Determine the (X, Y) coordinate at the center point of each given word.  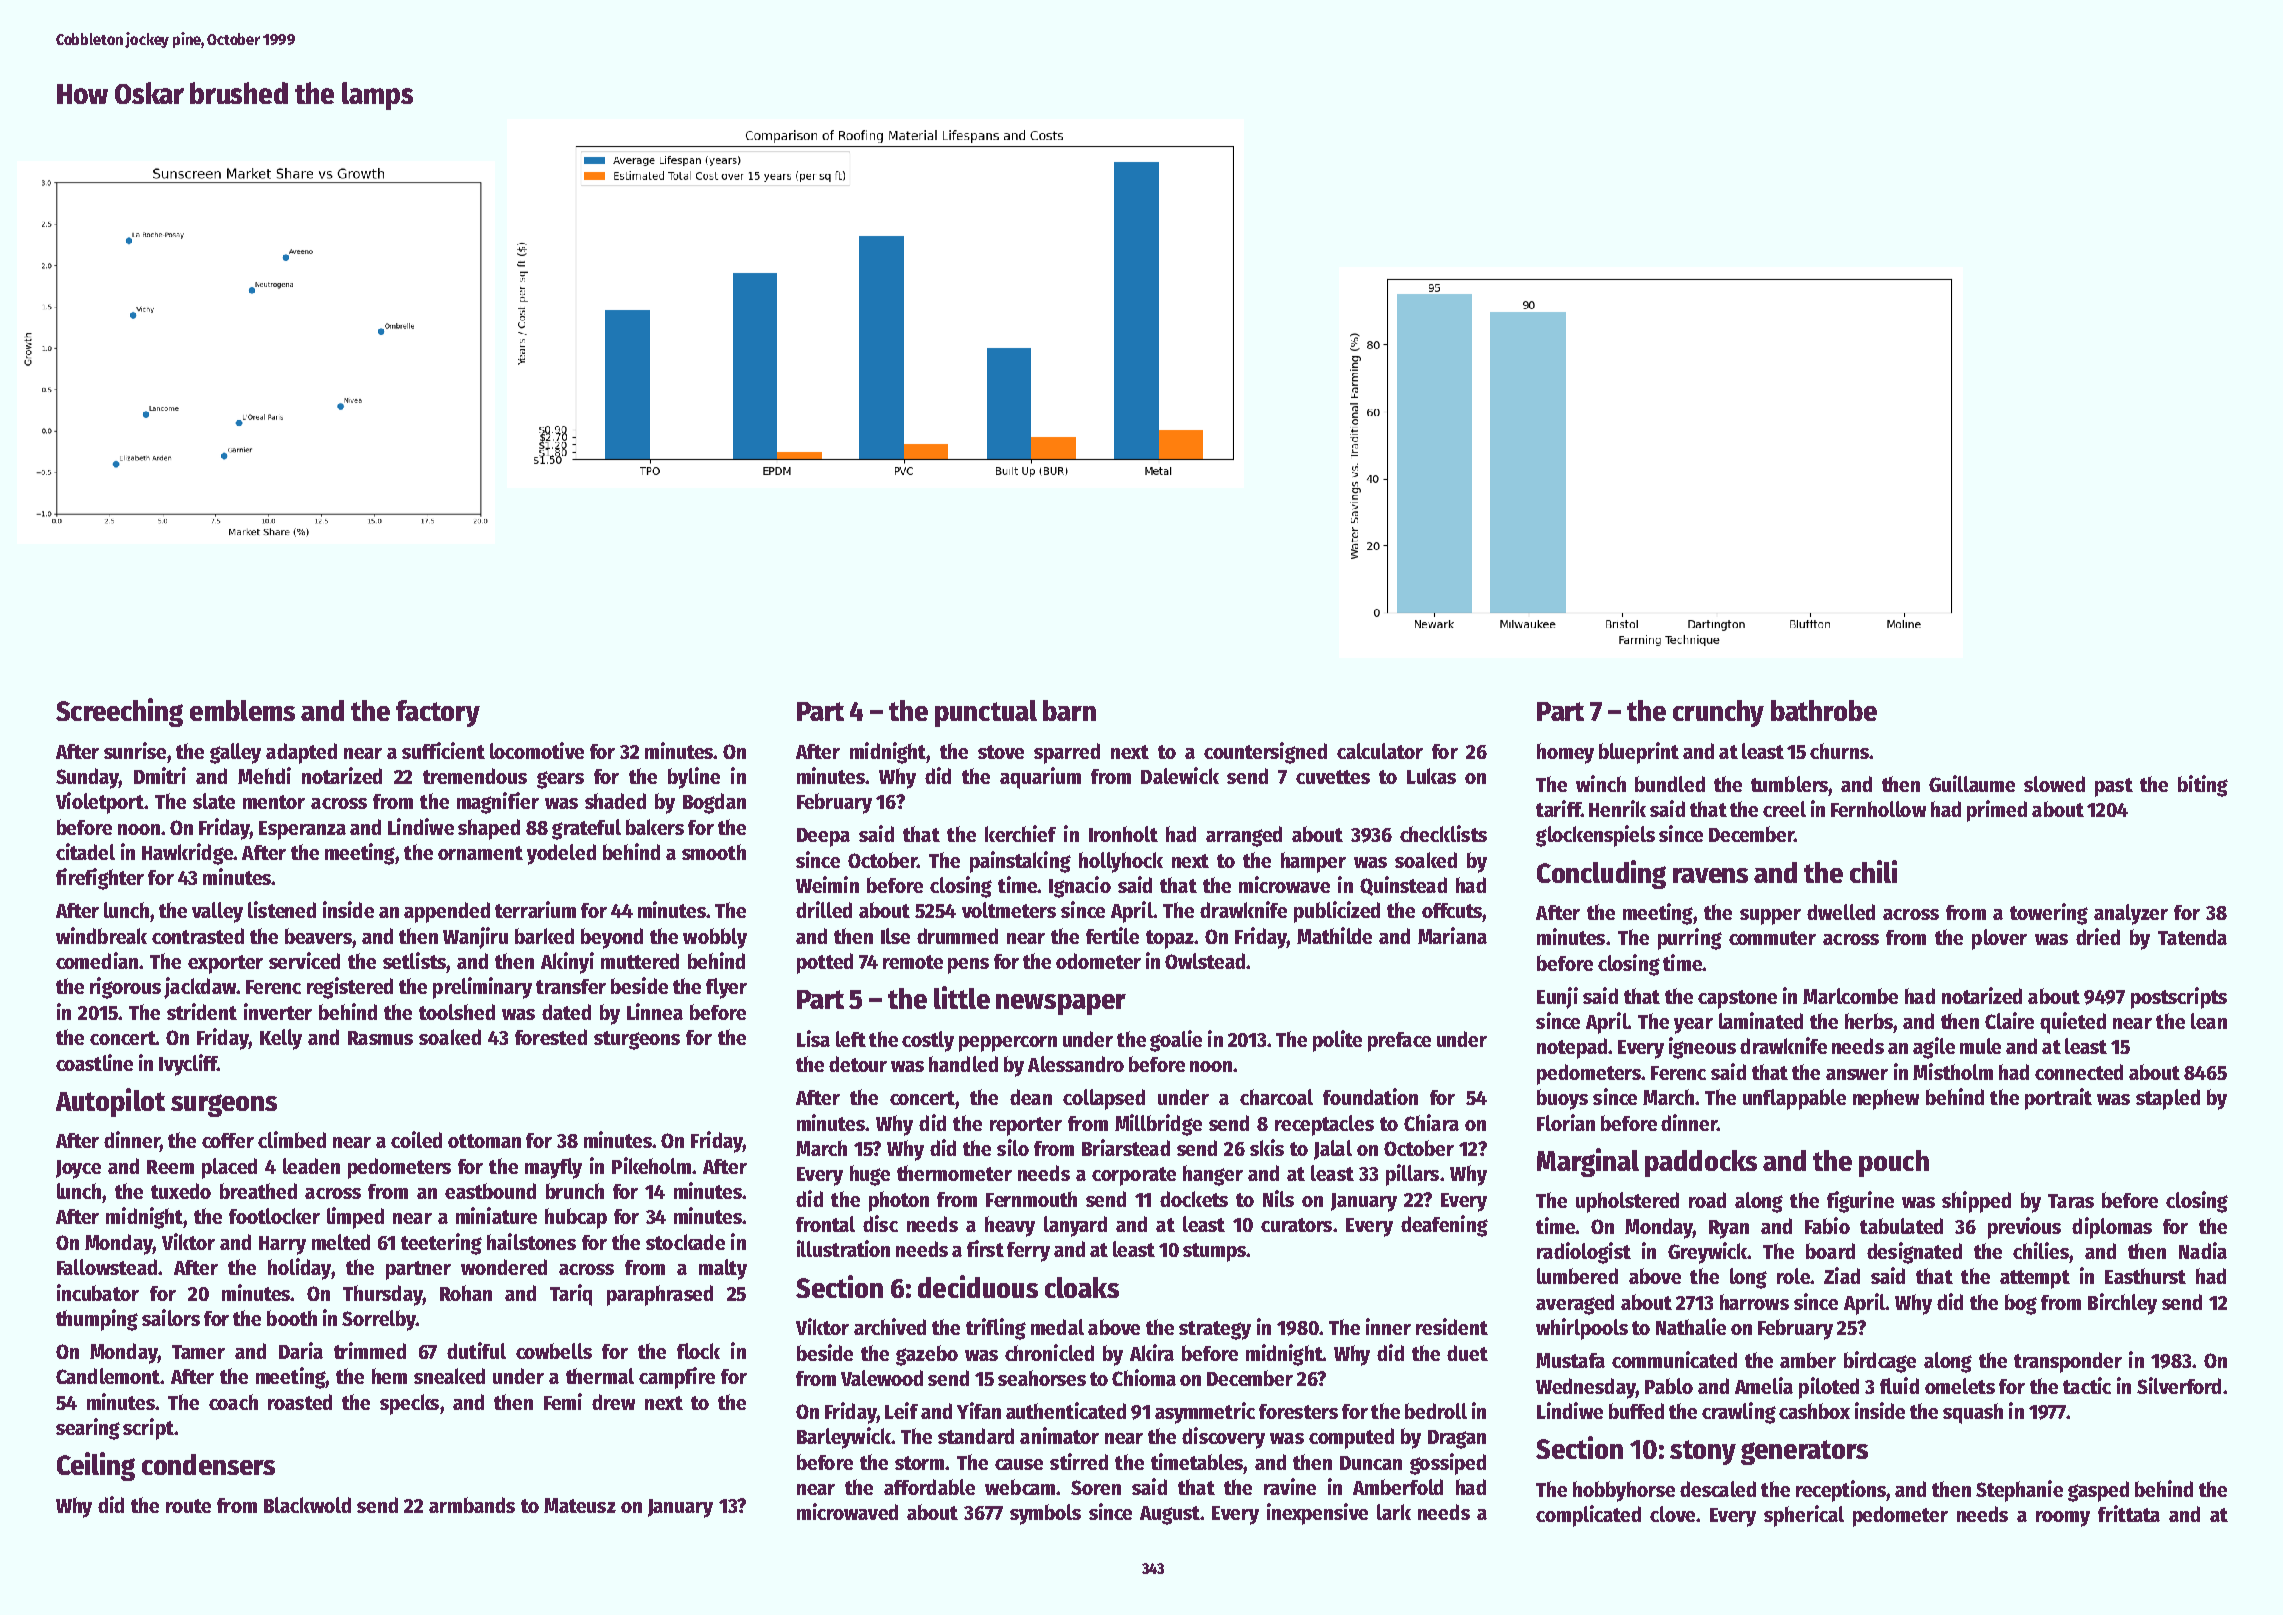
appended (447, 912)
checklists (1443, 833)
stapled (2168, 1099)
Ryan (1729, 1229)
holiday (299, 1269)
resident (1452, 1326)
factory (438, 713)
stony (1703, 1452)
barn (1069, 710)
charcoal (1276, 1097)
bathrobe (1824, 710)
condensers (208, 1464)
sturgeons (637, 1040)
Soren (1096, 1487)
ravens (1710, 875)
